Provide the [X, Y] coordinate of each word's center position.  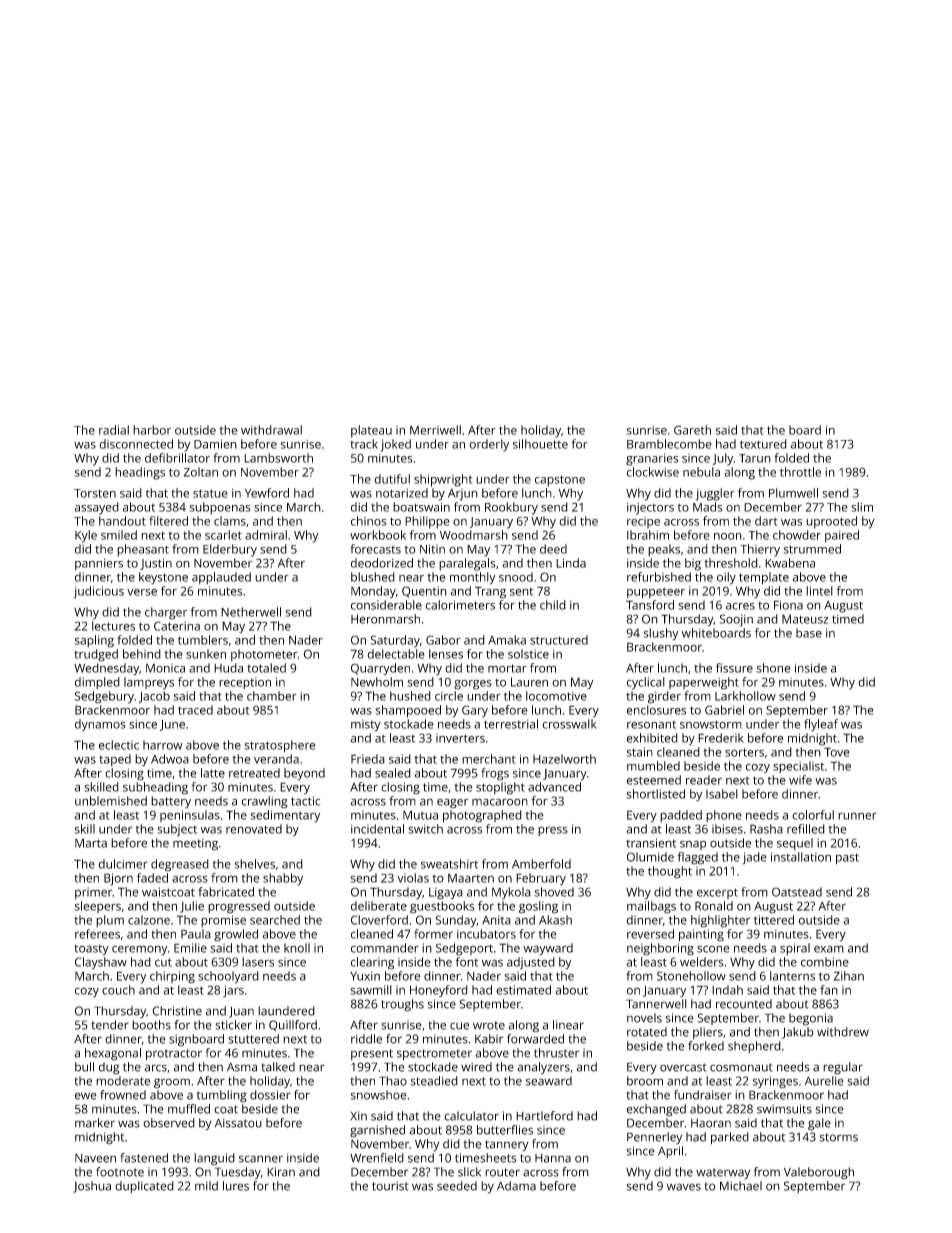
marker [95, 1123]
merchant [489, 759]
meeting [195, 844]
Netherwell [251, 612]
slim [862, 507]
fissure [734, 668]
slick [469, 1172]
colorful [813, 815]
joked [395, 445]
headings [140, 473]
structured [559, 640]
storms [839, 1137]
